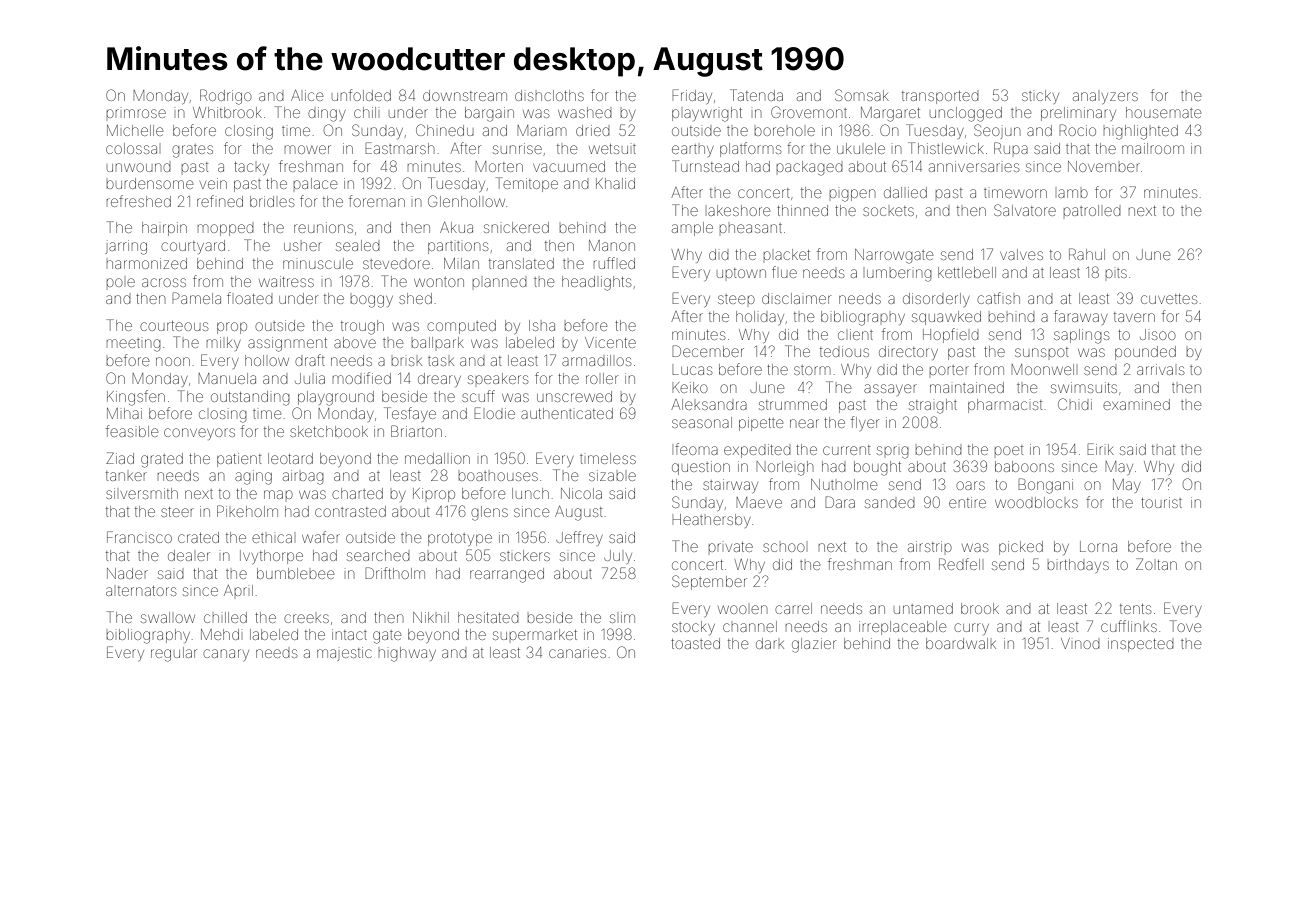 Image resolution: width=1308 pixels, height=924 pixels. Describe the element at coordinates (226, 97) in the screenshot. I see `Rodrigo` at that location.
